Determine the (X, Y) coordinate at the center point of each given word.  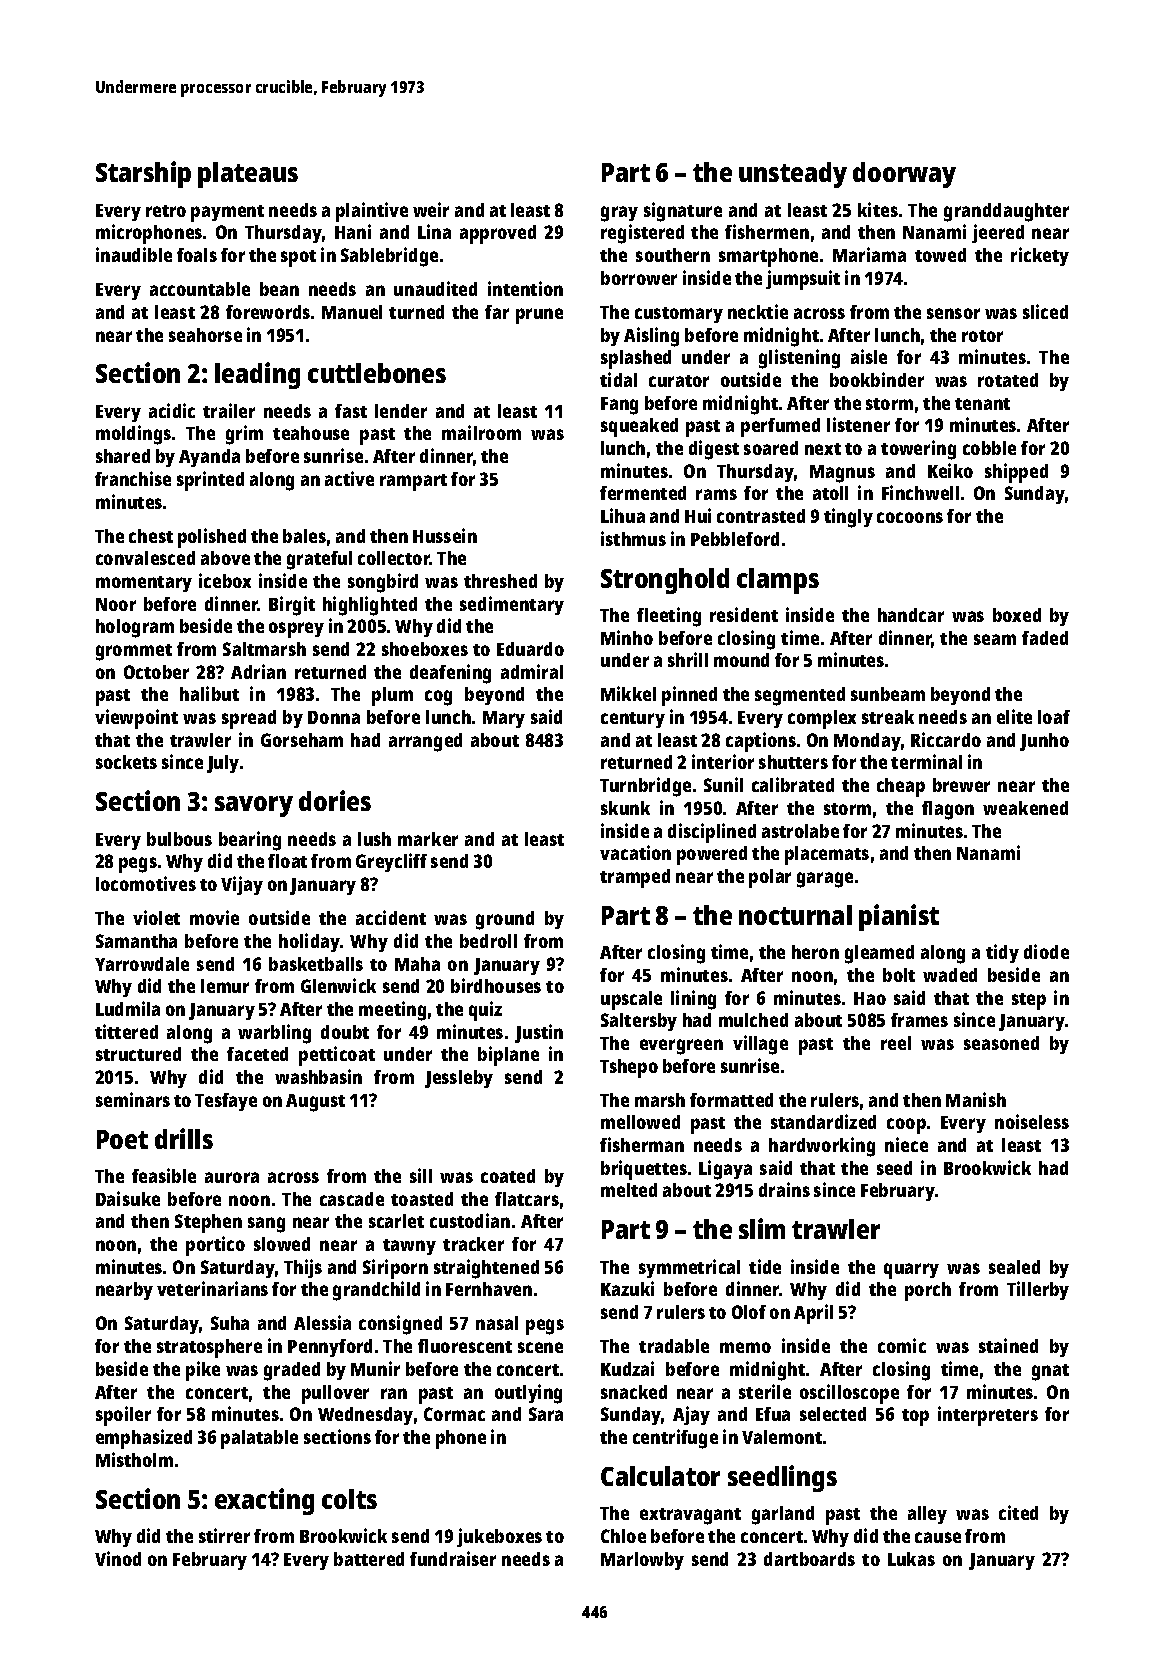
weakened (1025, 808)
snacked (634, 1392)
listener (858, 424)
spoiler (123, 1416)
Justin (539, 1033)
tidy (1002, 953)
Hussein (445, 535)
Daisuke (128, 1198)
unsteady (793, 175)
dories (335, 800)
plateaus (248, 175)
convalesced (145, 558)
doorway (904, 175)
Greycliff (391, 862)
